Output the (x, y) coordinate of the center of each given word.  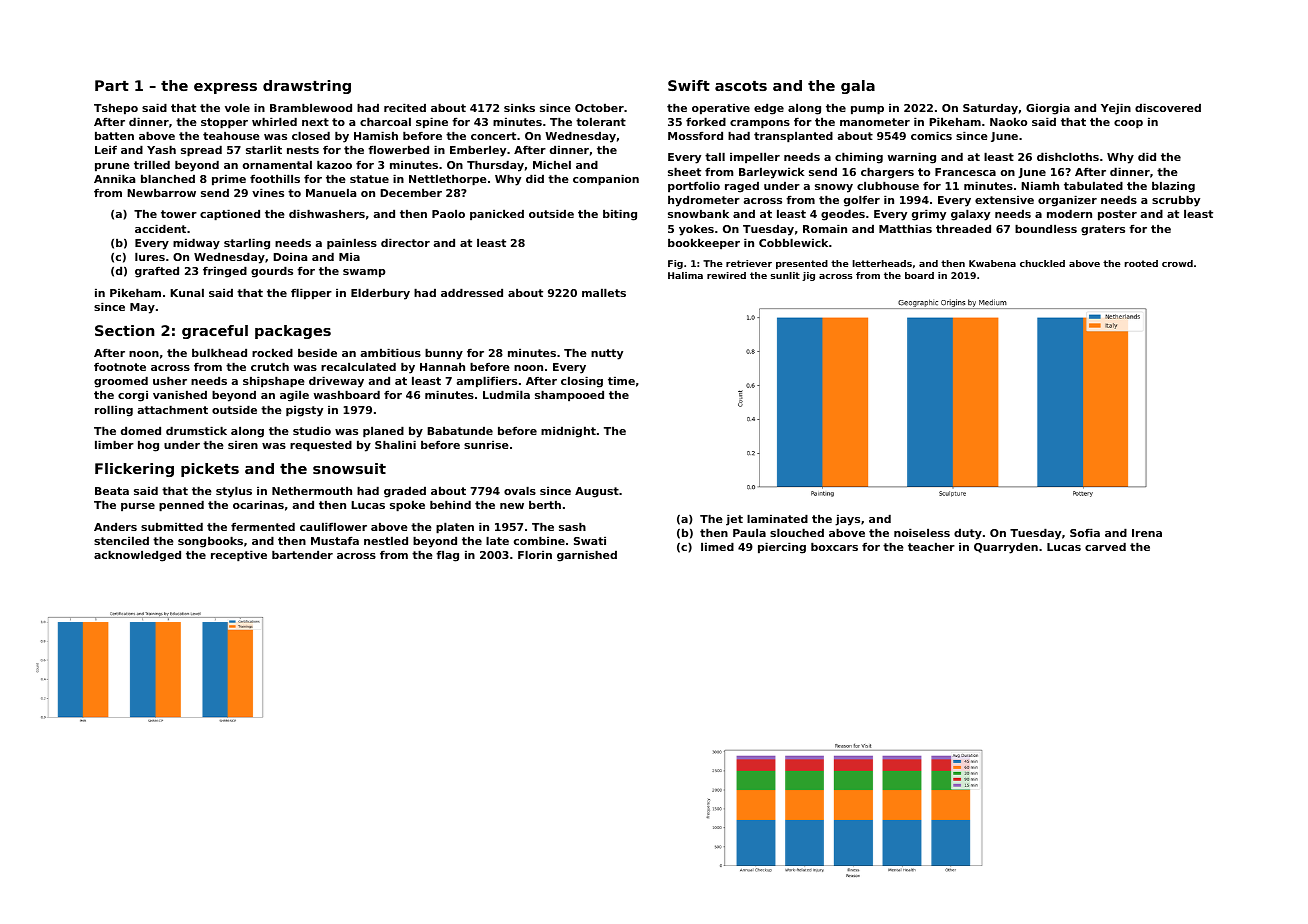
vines (268, 192)
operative (721, 109)
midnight (568, 432)
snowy (834, 188)
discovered (1168, 107)
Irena (1147, 533)
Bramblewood (311, 107)
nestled (386, 540)
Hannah (442, 366)
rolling (114, 411)
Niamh (1040, 185)
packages (293, 332)
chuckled (1042, 263)
